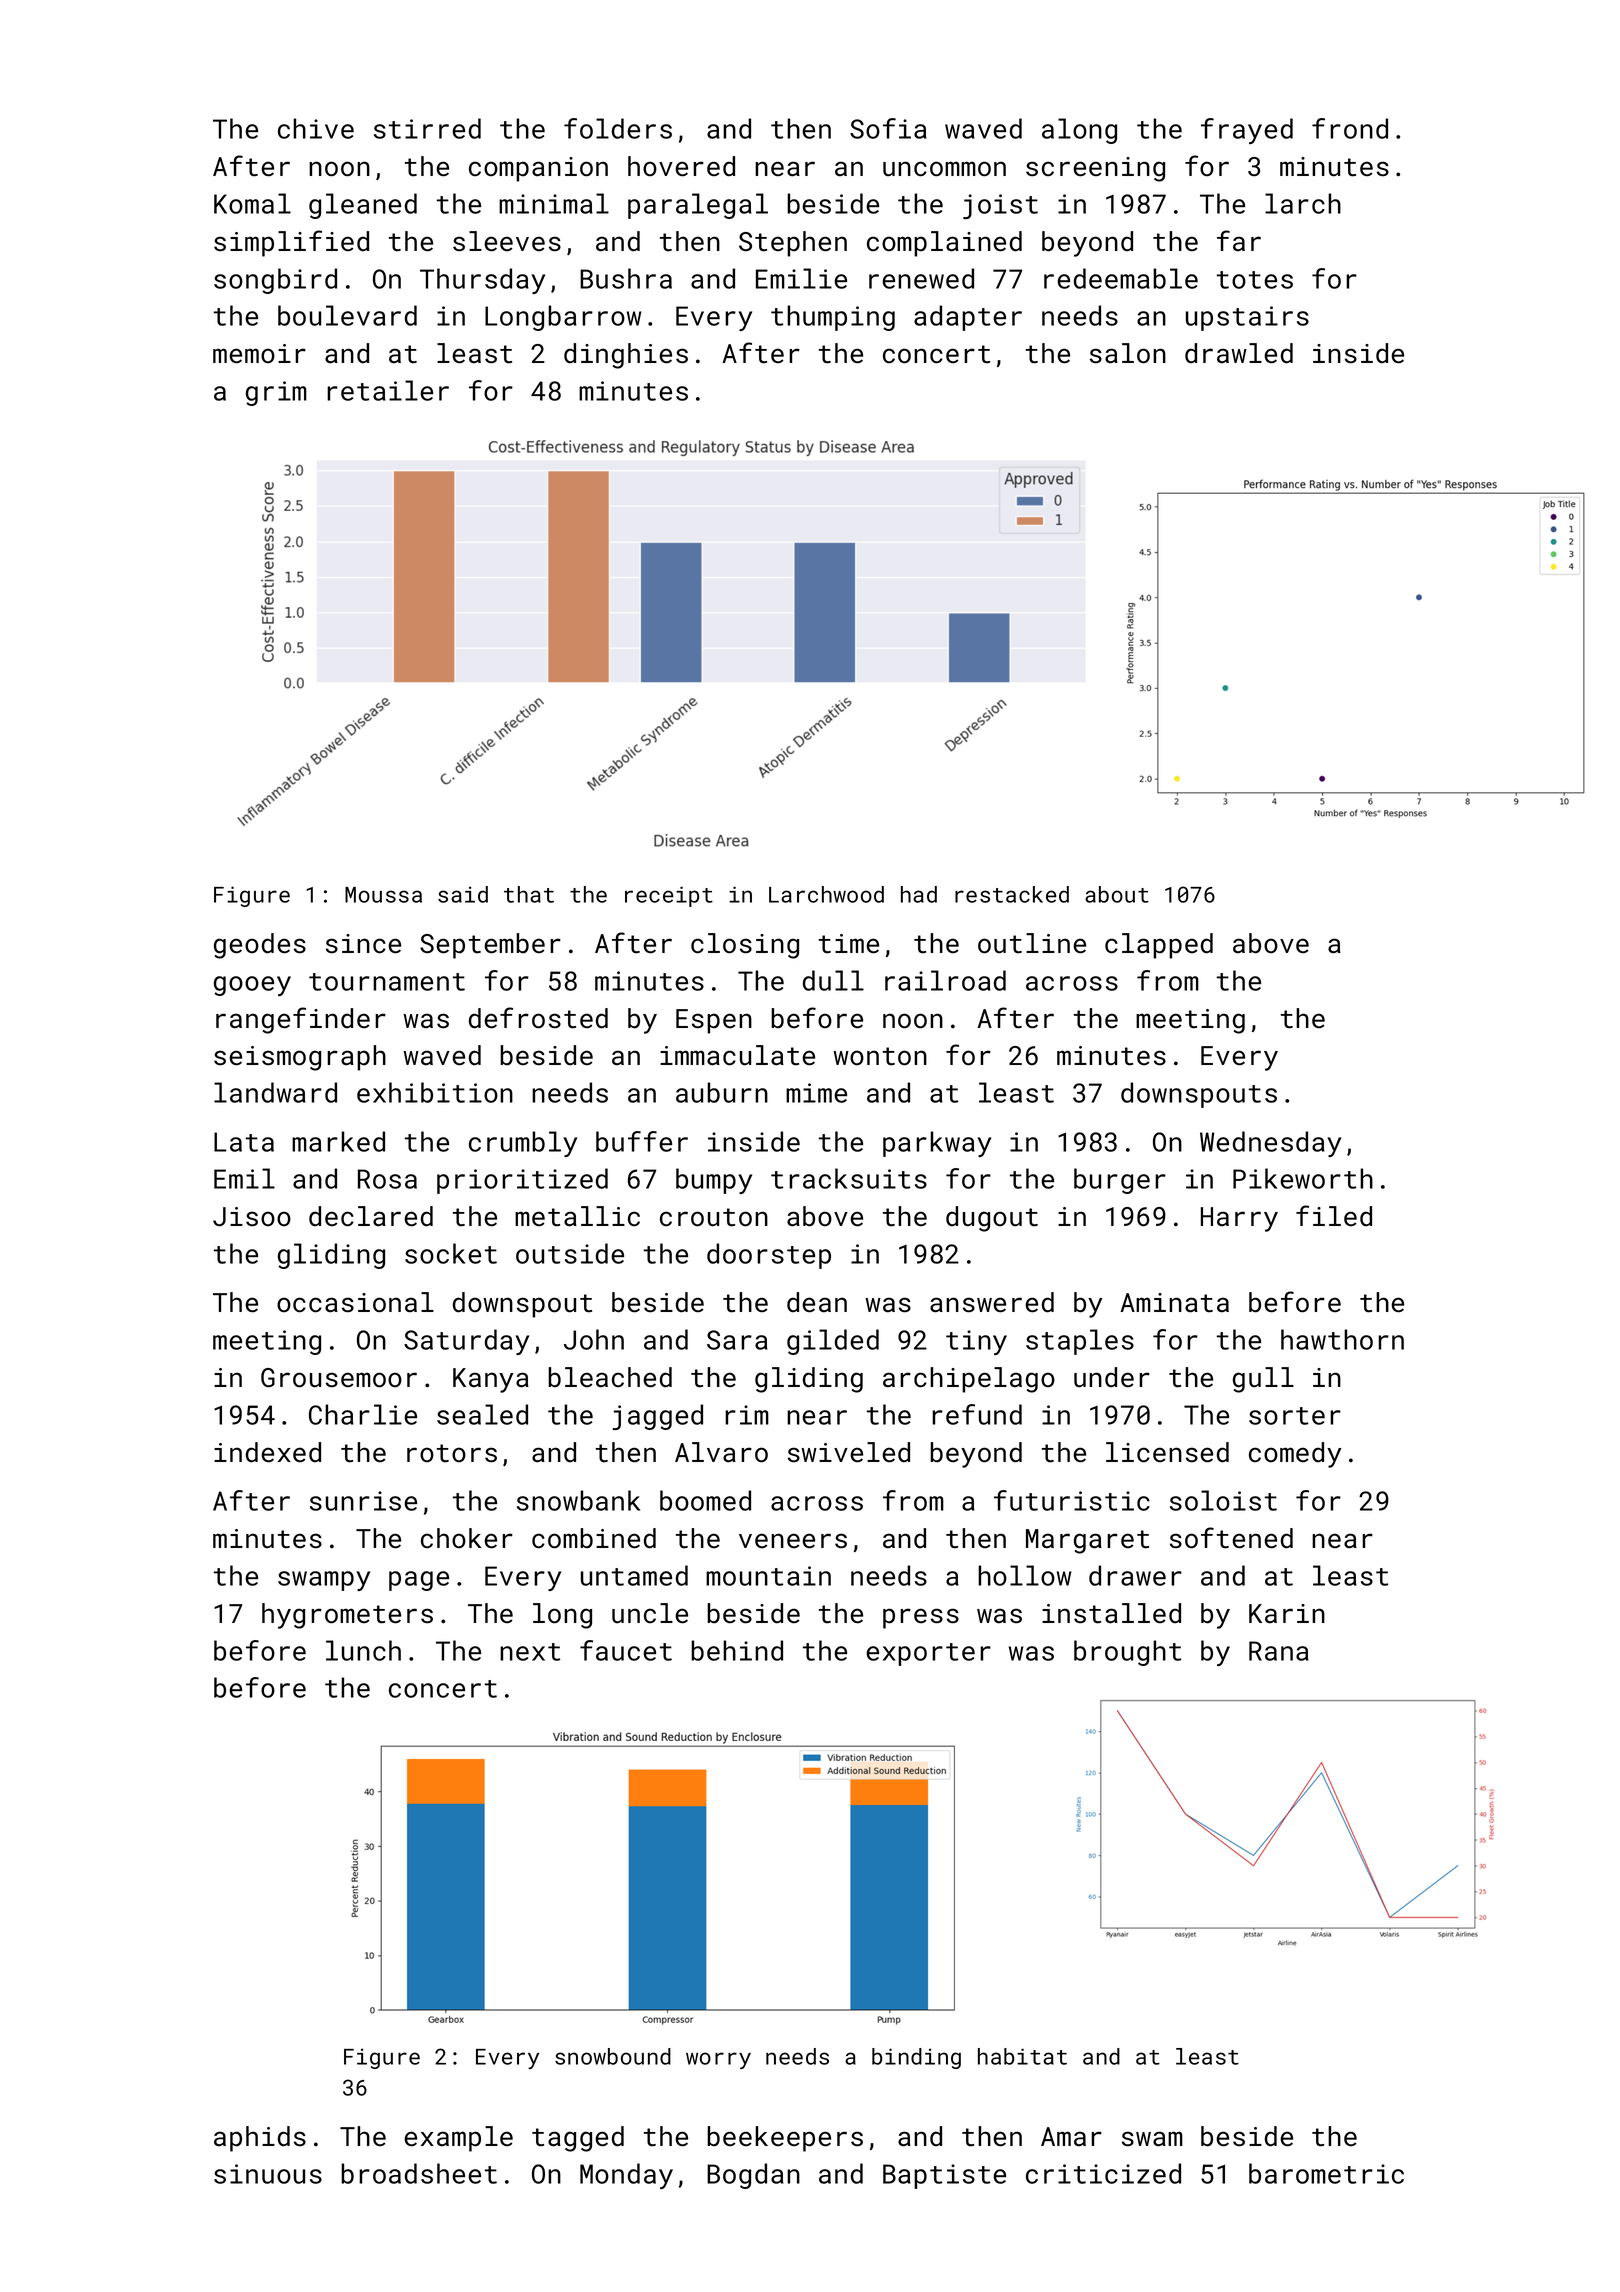  Describe the element at coordinates (388, 390) in the screenshot. I see `retailer` at that location.
